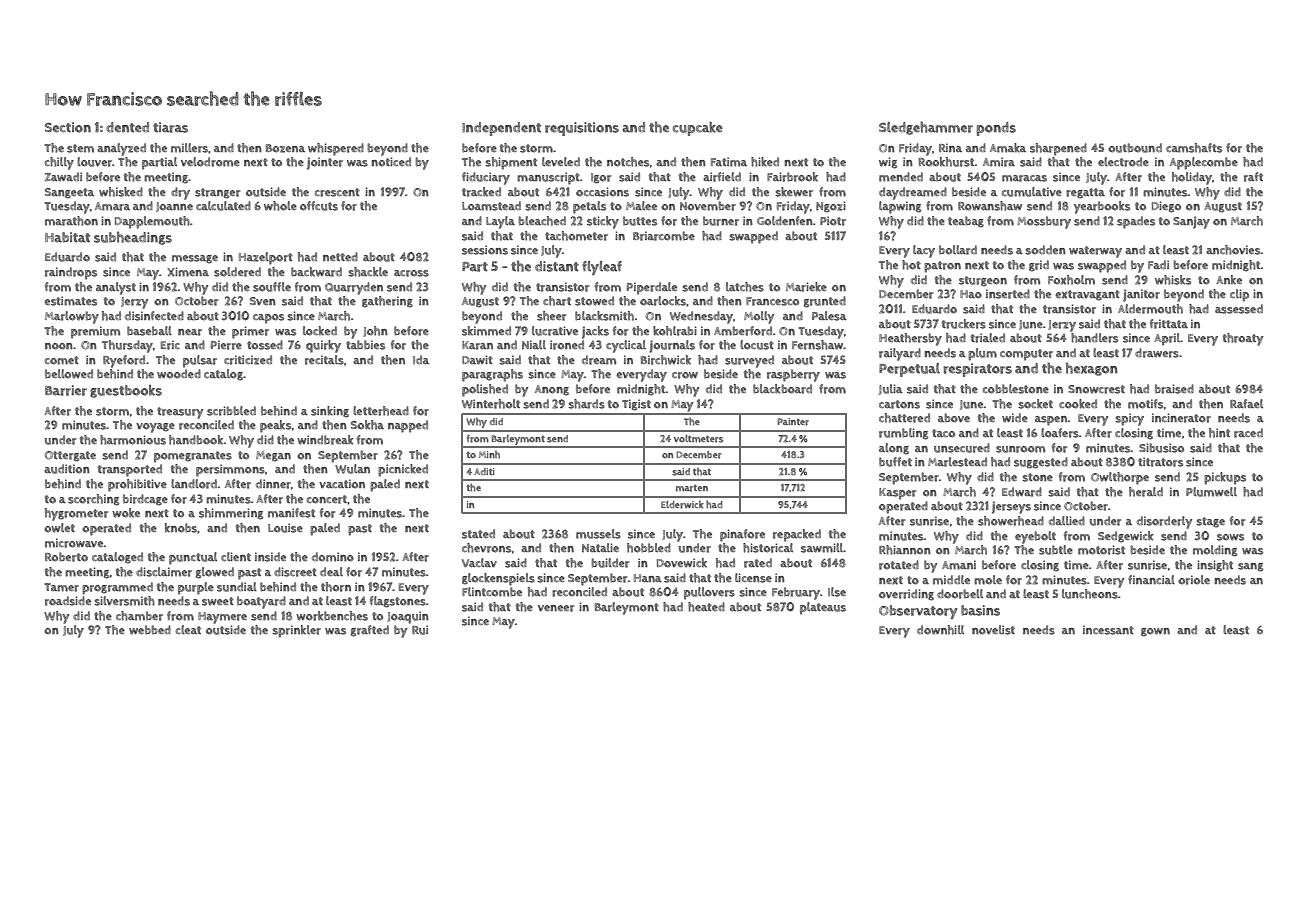 This image has height=924, width=1308. What do you see at coordinates (1215, 551) in the image?
I see `molding` at bounding box center [1215, 551].
